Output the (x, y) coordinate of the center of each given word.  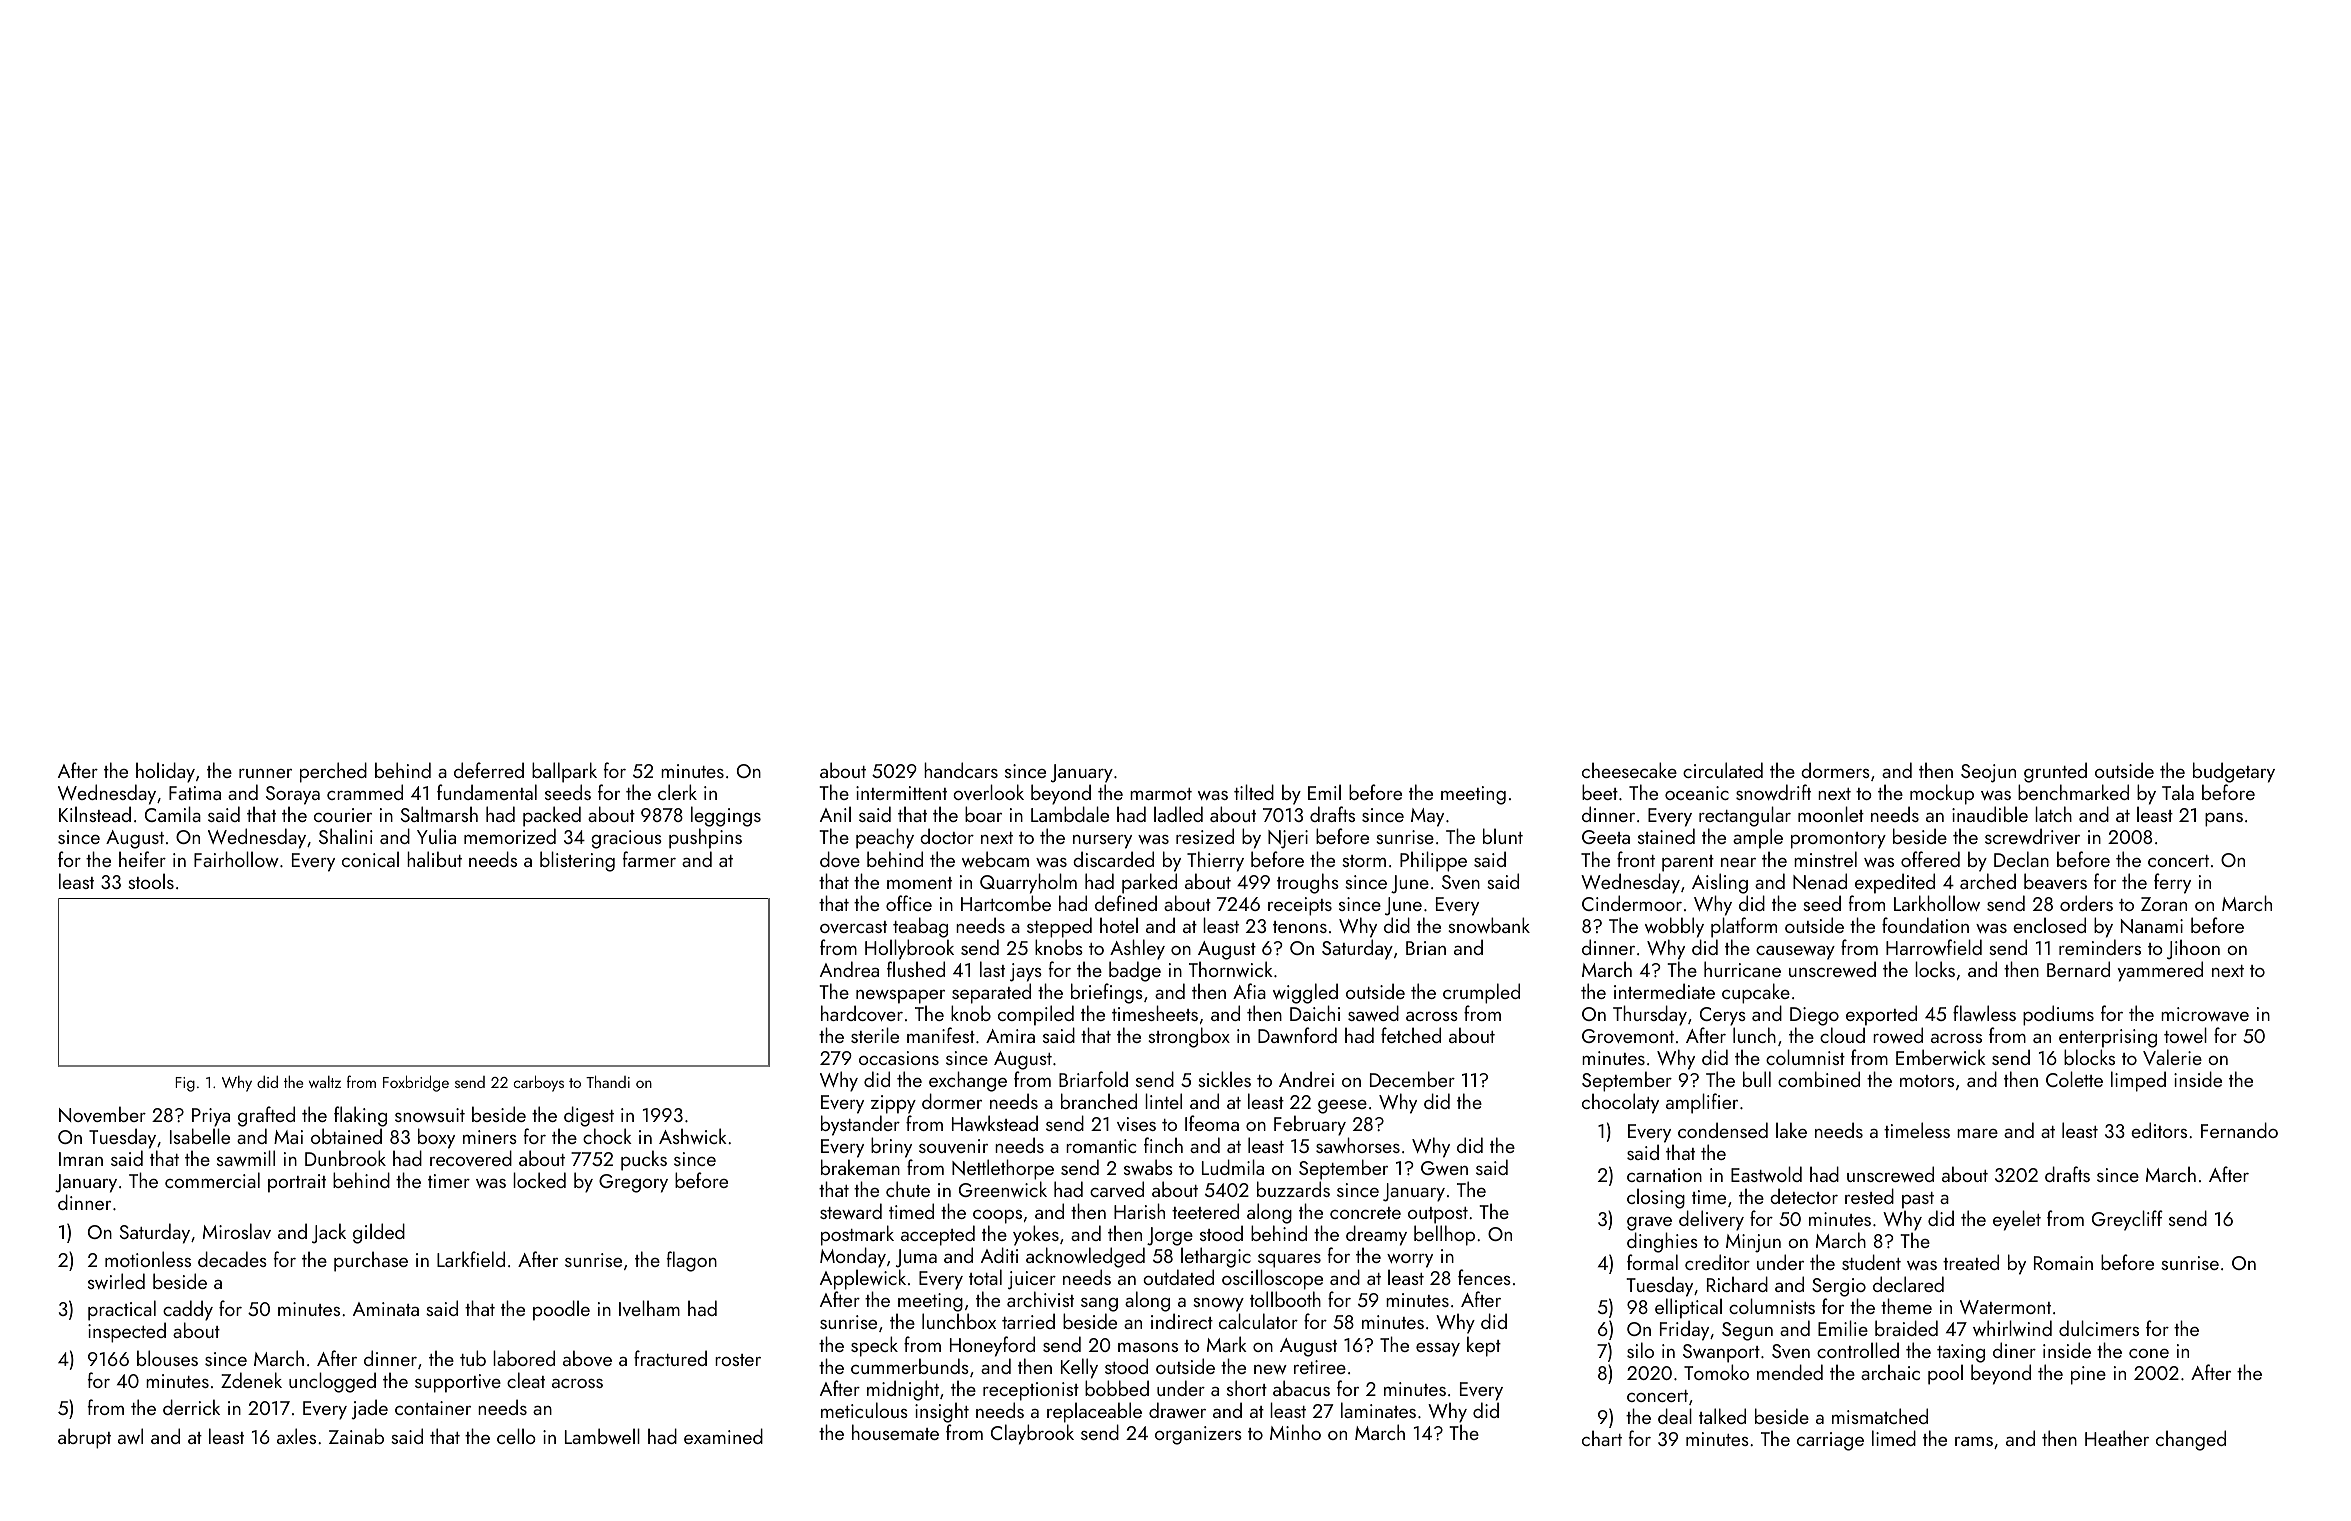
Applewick (863, 1279)
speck (874, 1346)
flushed (916, 969)
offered (1930, 859)
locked (539, 1180)
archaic (1890, 1372)
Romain (2063, 1263)
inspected (127, 1332)
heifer (142, 859)
